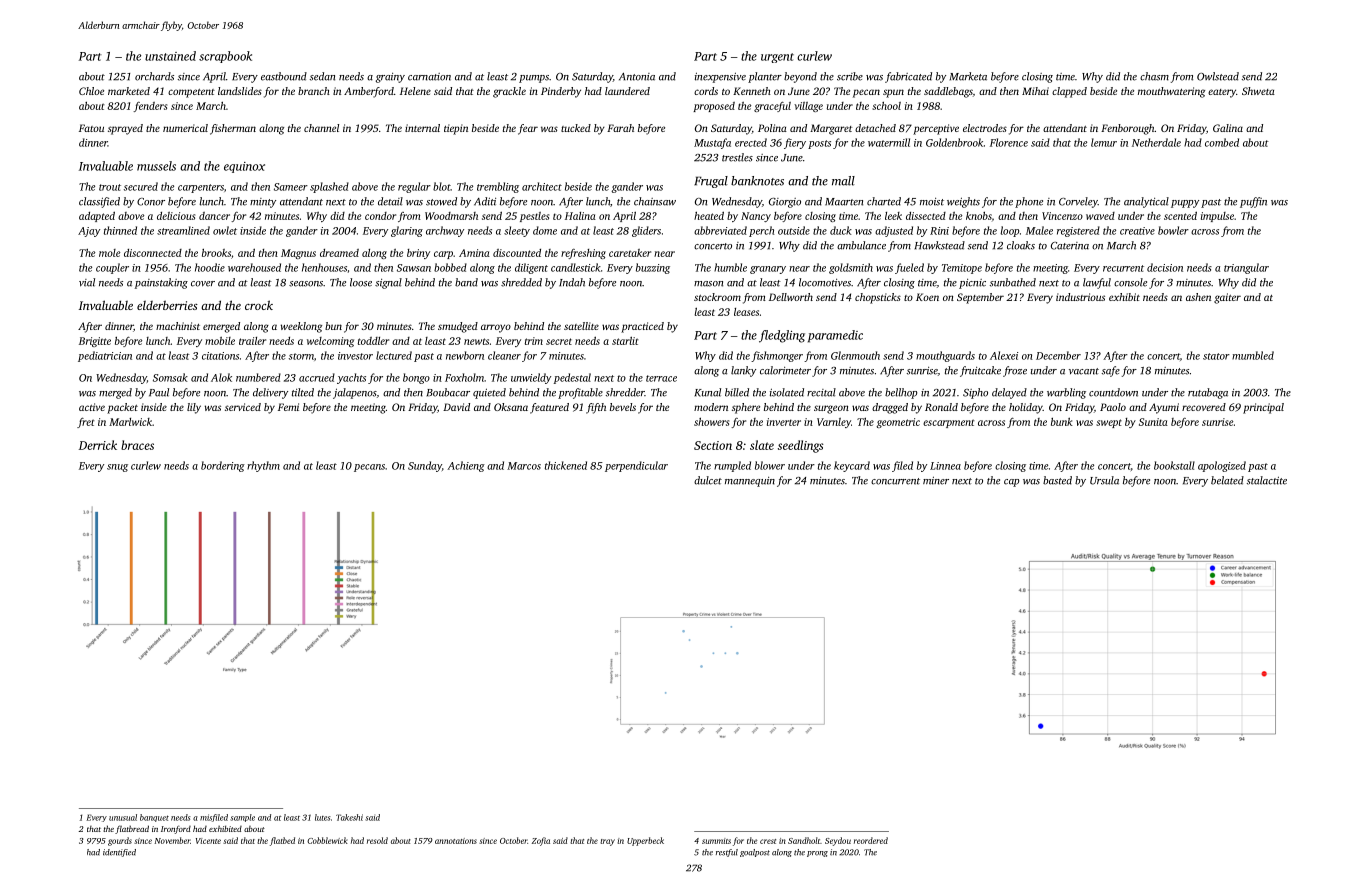 Image resolution: width=1372 pixels, height=887 pixels. I want to click on prong, so click(817, 854).
